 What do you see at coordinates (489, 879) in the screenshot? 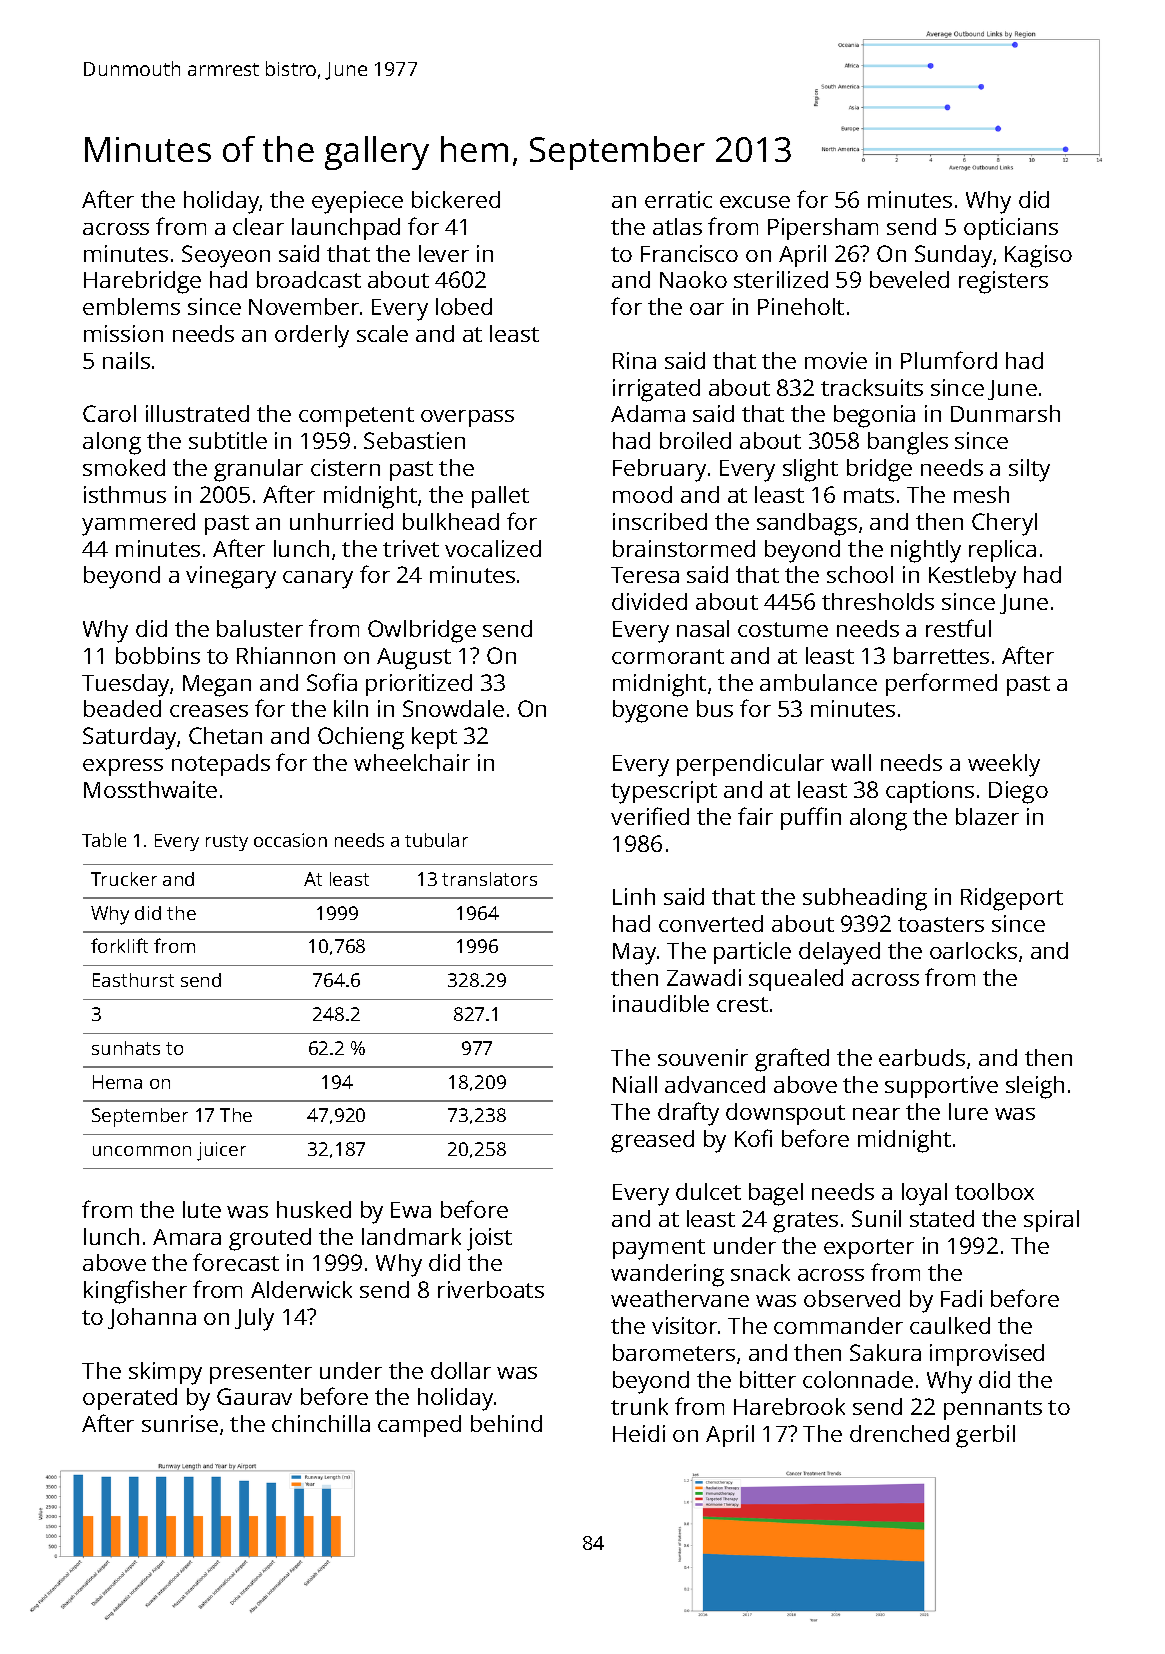
I see `translators` at bounding box center [489, 879].
